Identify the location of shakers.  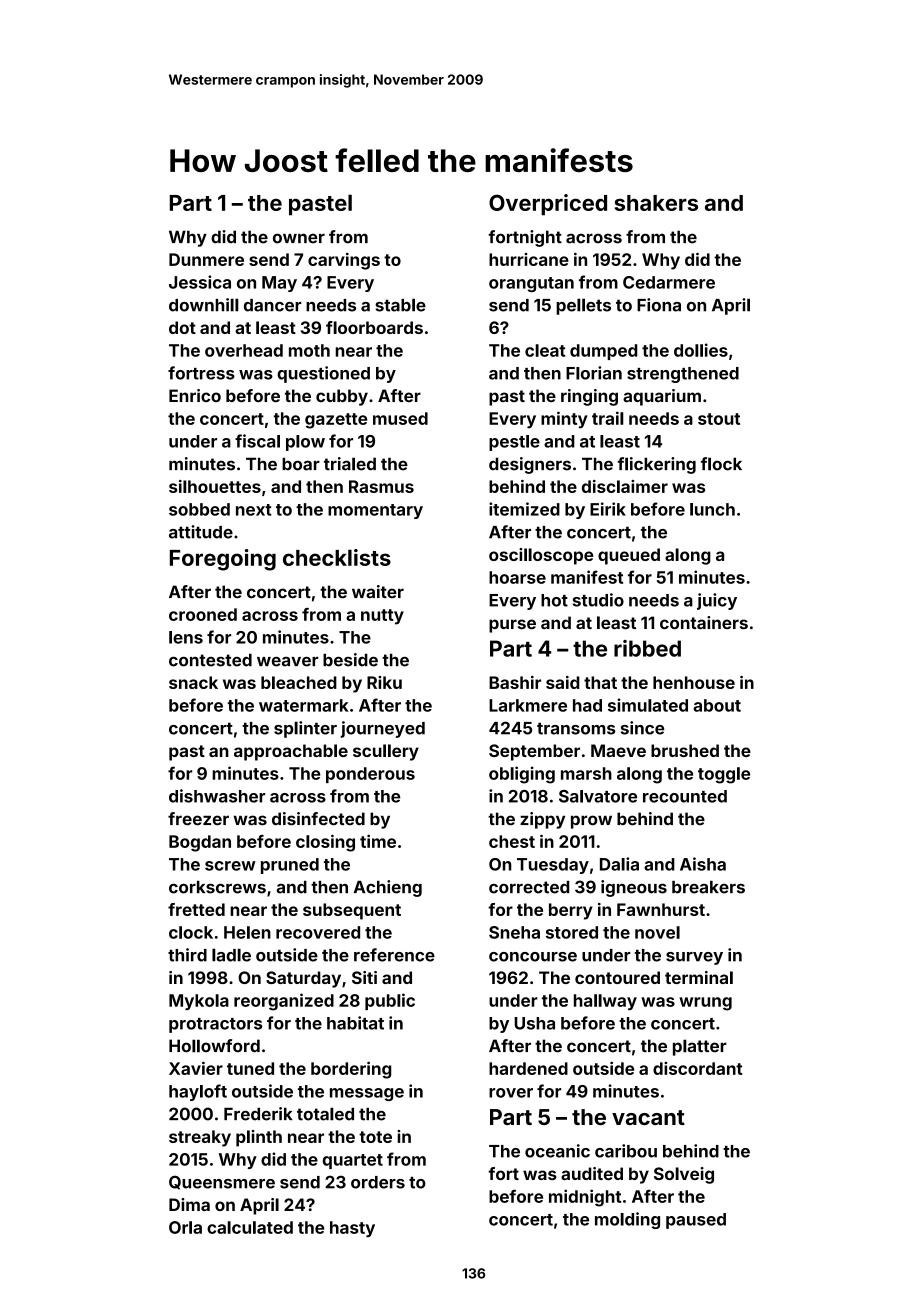
(656, 203).
